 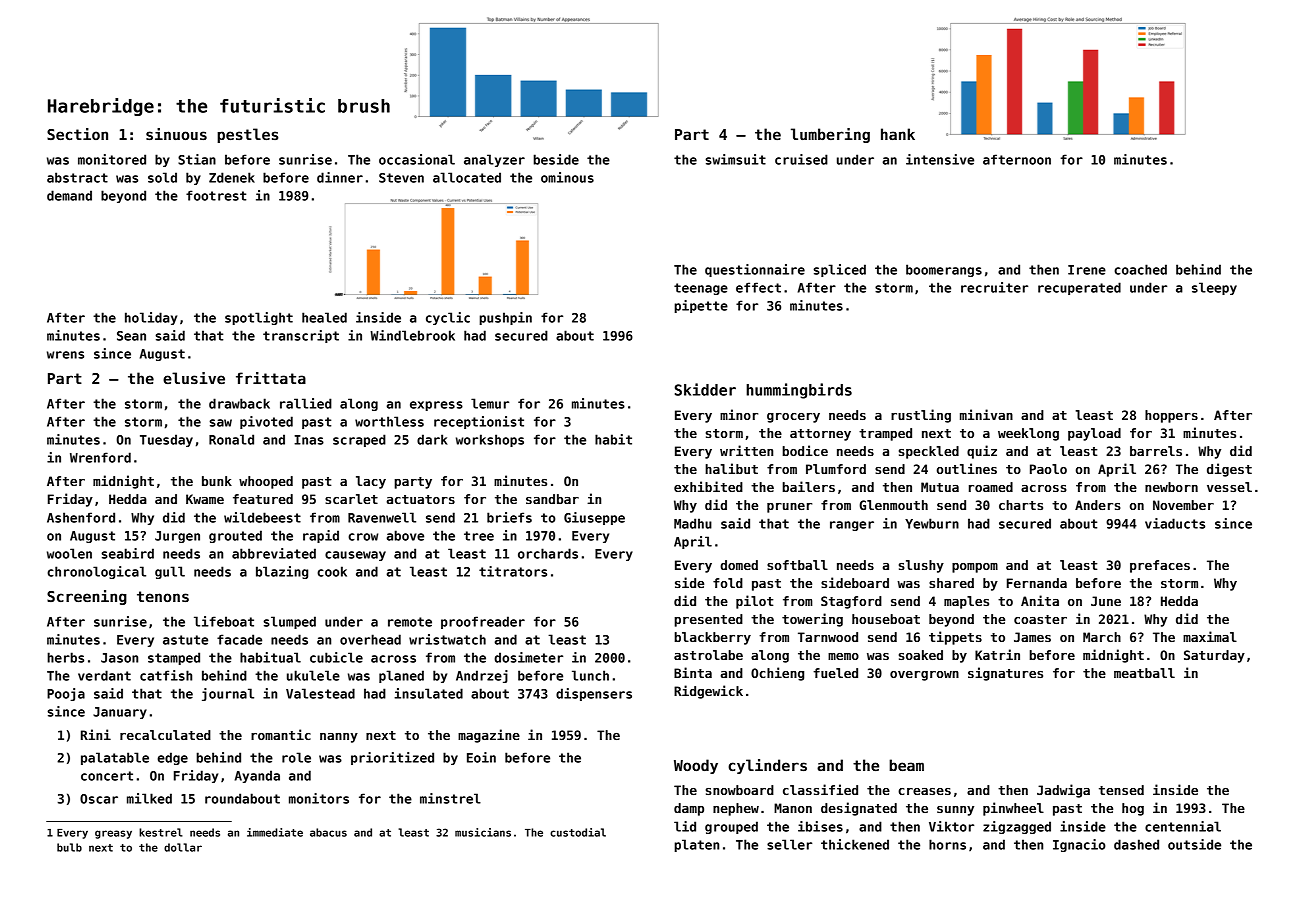 I want to click on ukulele, so click(x=313, y=675).
